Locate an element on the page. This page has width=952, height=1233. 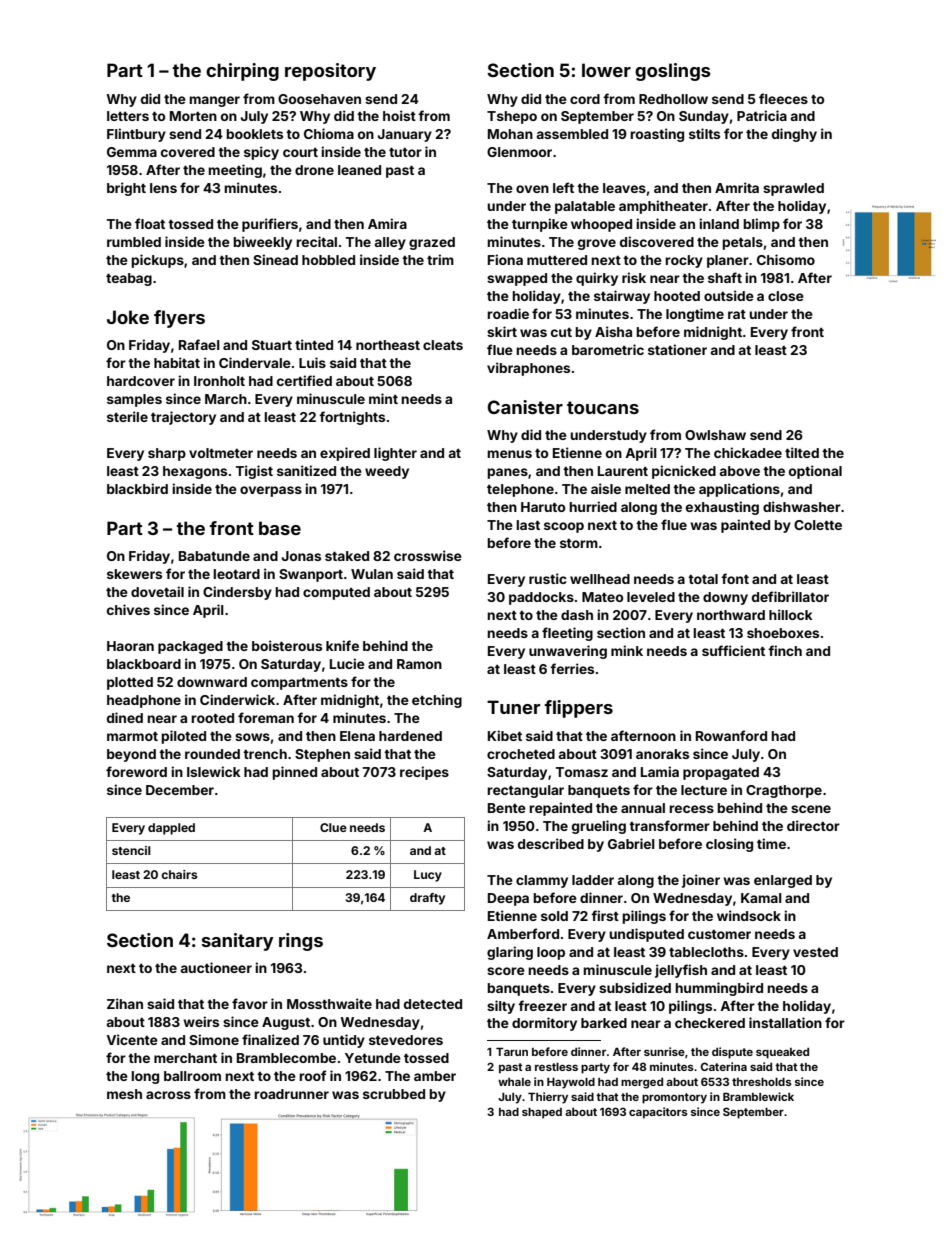
first is located at coordinates (605, 915).
